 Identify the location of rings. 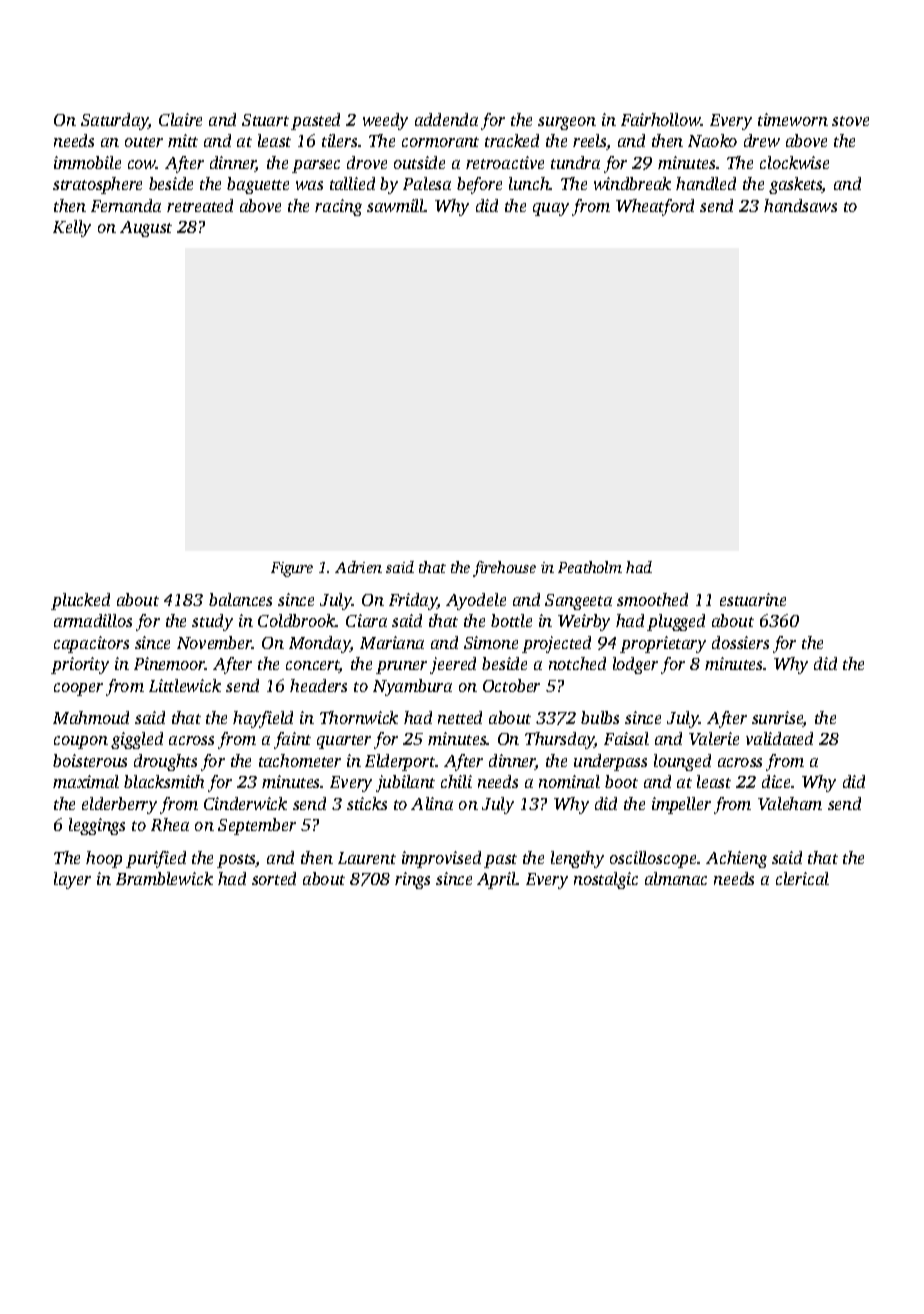
(412, 880).
